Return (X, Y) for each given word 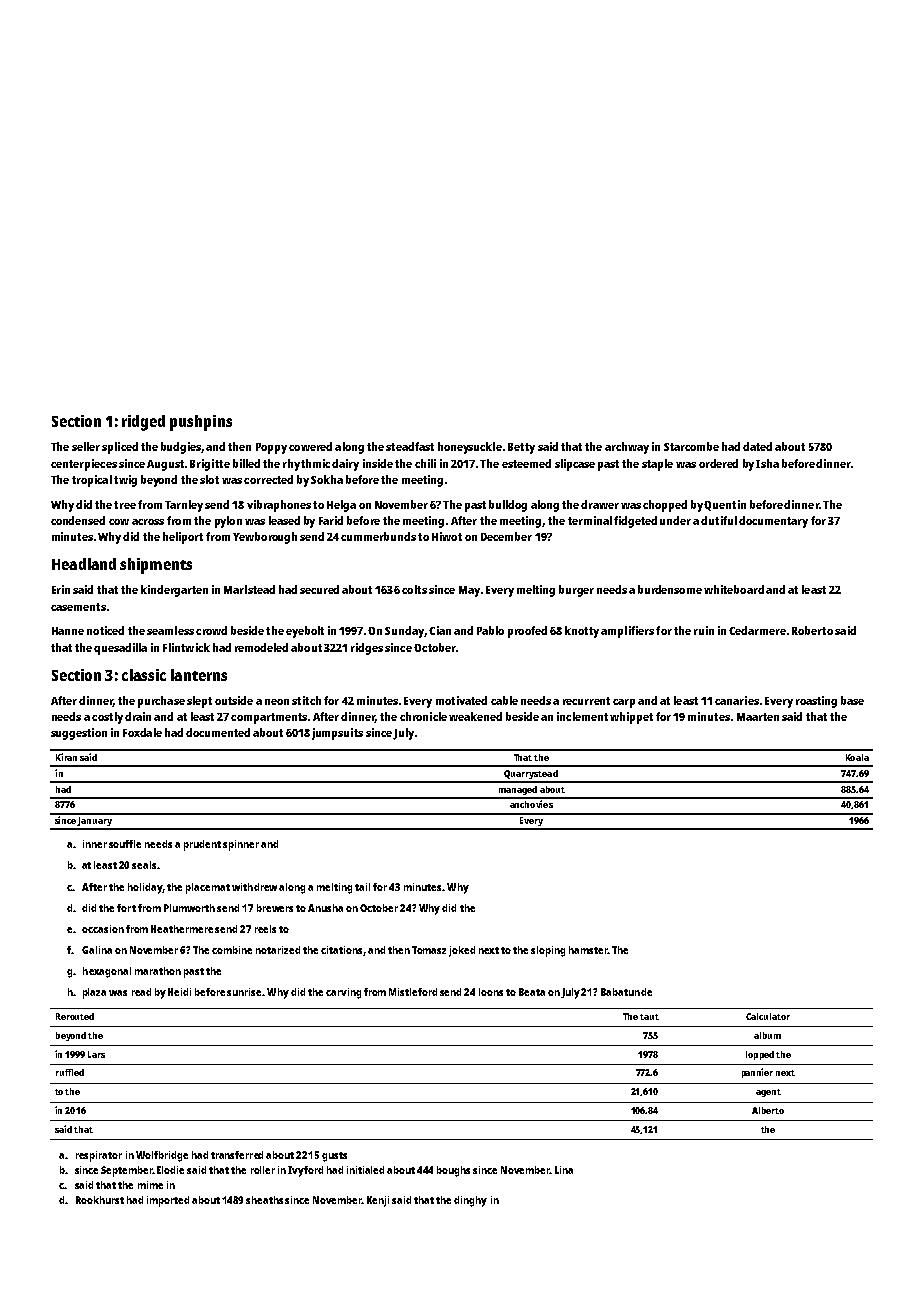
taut (649, 1017)
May (469, 591)
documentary (773, 522)
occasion (103, 929)
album (767, 1035)
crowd (211, 630)
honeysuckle (470, 448)
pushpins (201, 423)
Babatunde (626, 992)
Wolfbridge (162, 1156)
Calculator (768, 1016)
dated (757, 446)
